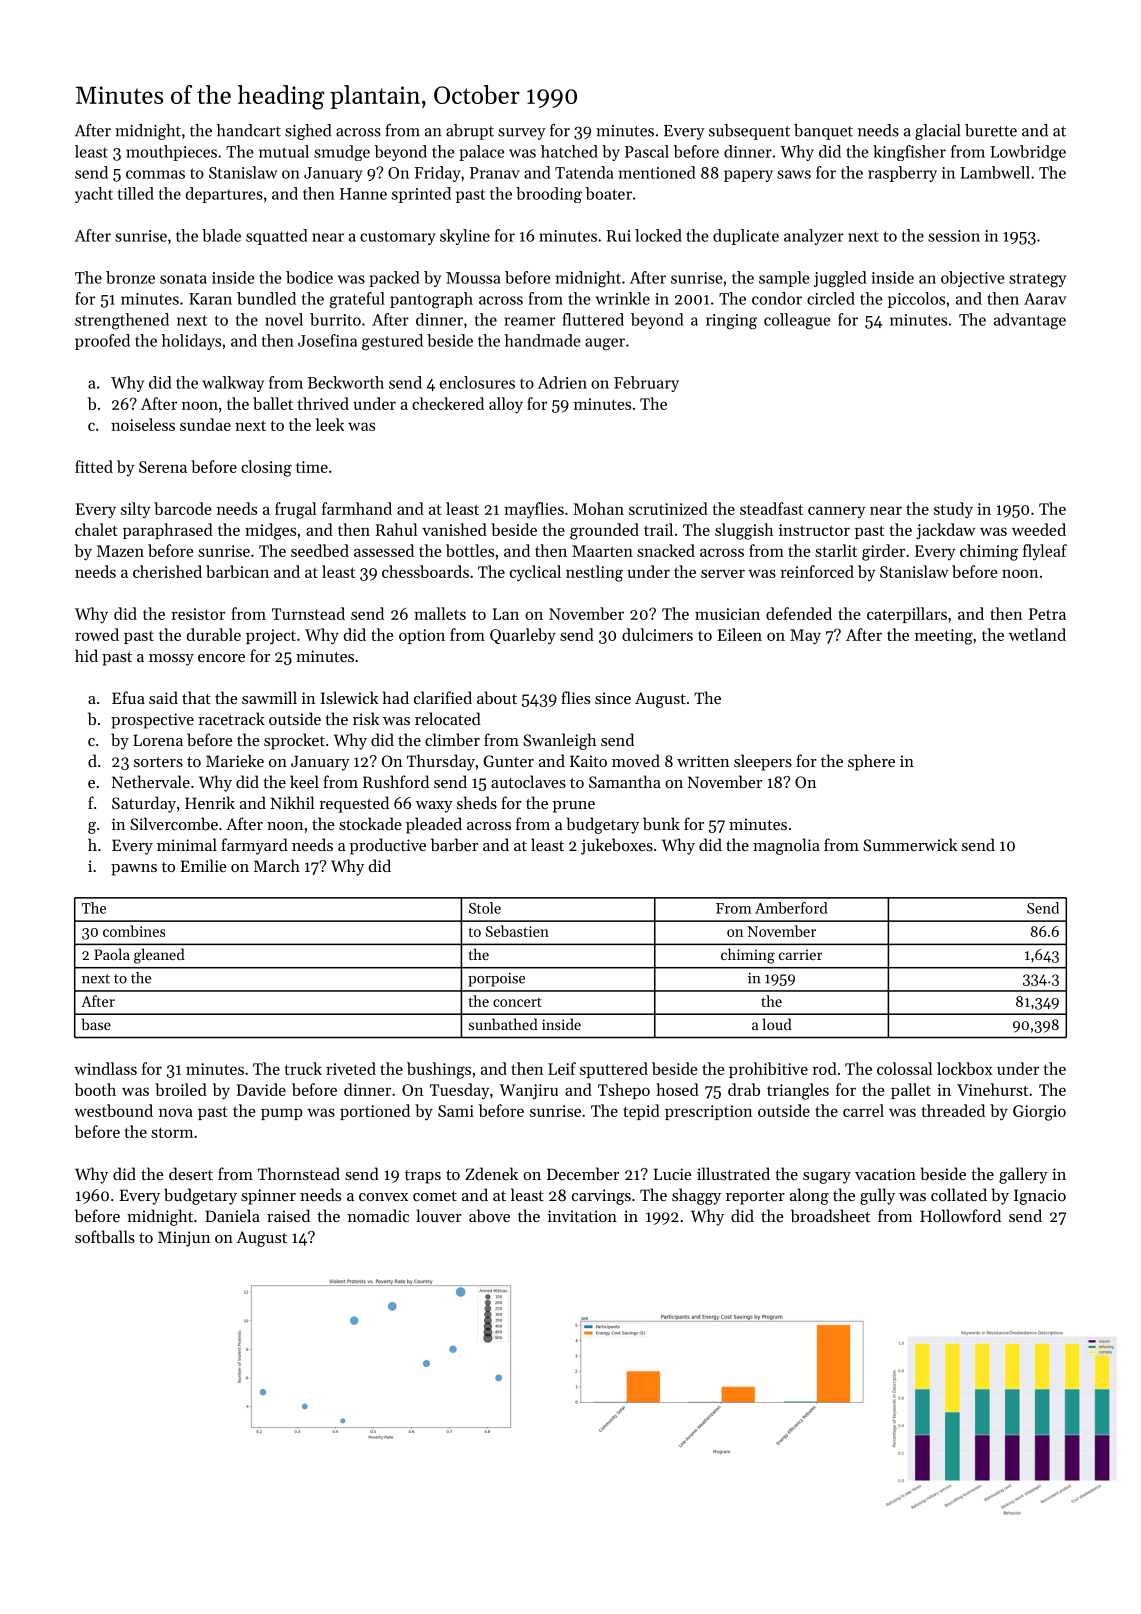  What do you see at coordinates (562, 1068) in the page?
I see `Leif` at bounding box center [562, 1068].
